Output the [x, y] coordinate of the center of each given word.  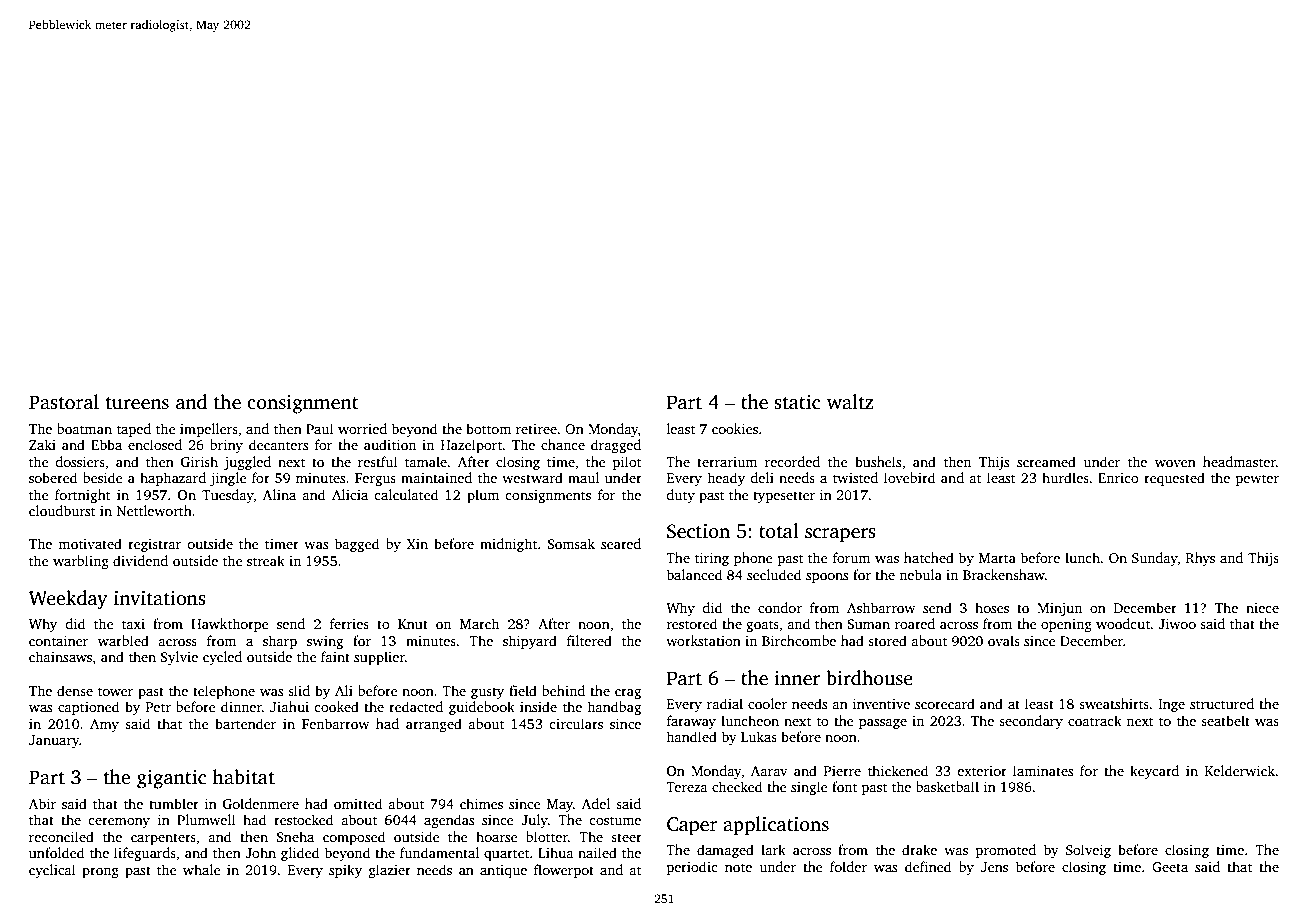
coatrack [1095, 720]
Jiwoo [1177, 624]
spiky [345, 871]
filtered [589, 640]
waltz [850, 402]
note [738, 867]
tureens [137, 403]
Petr [158, 707]
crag [628, 694]
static [797, 402]
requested [1174, 479]
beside [102, 477]
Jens [994, 867]
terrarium [727, 462]
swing [325, 642]
